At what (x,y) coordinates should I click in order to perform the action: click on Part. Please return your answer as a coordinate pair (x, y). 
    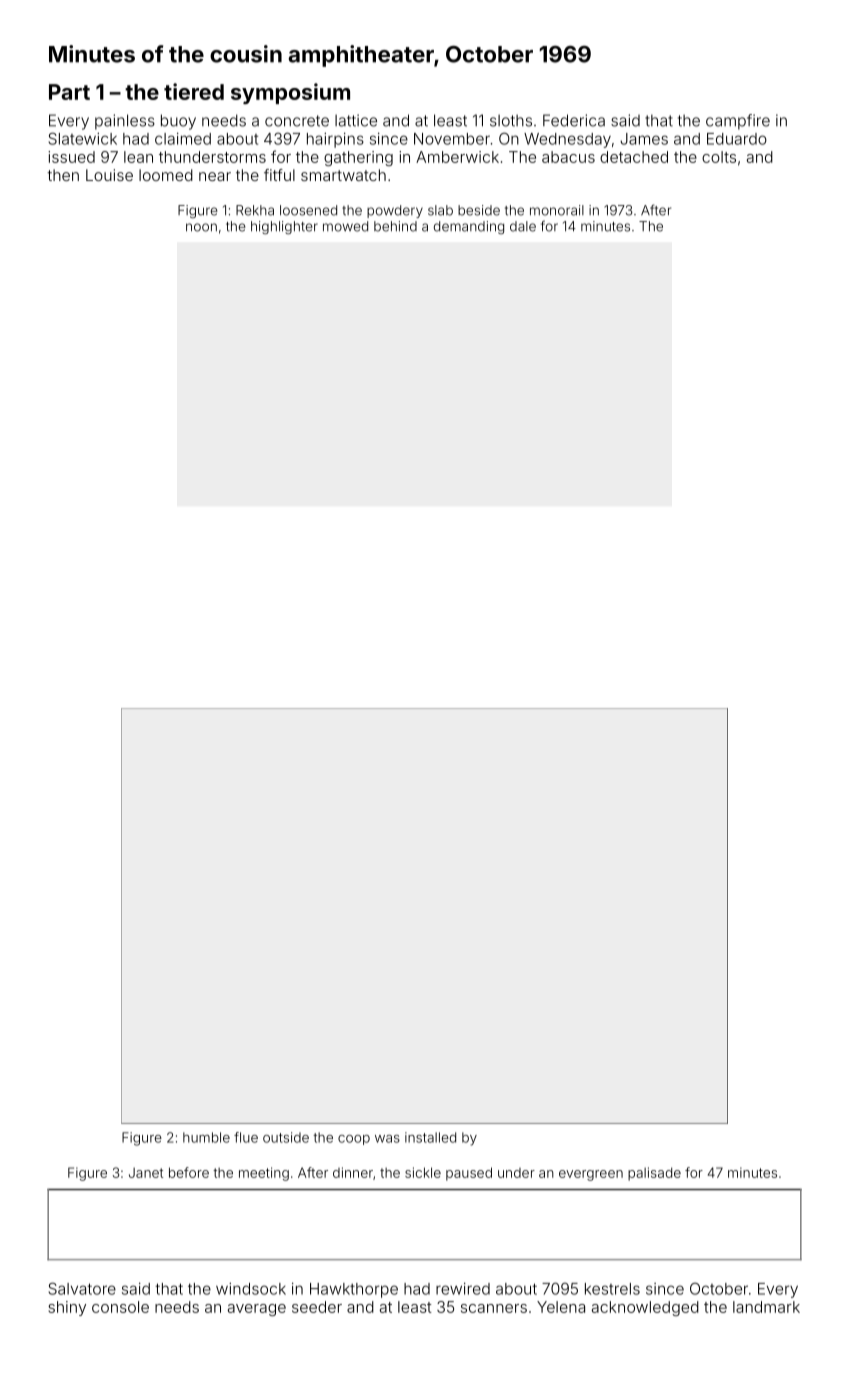
    Looking at the image, I should click on (69, 92).
